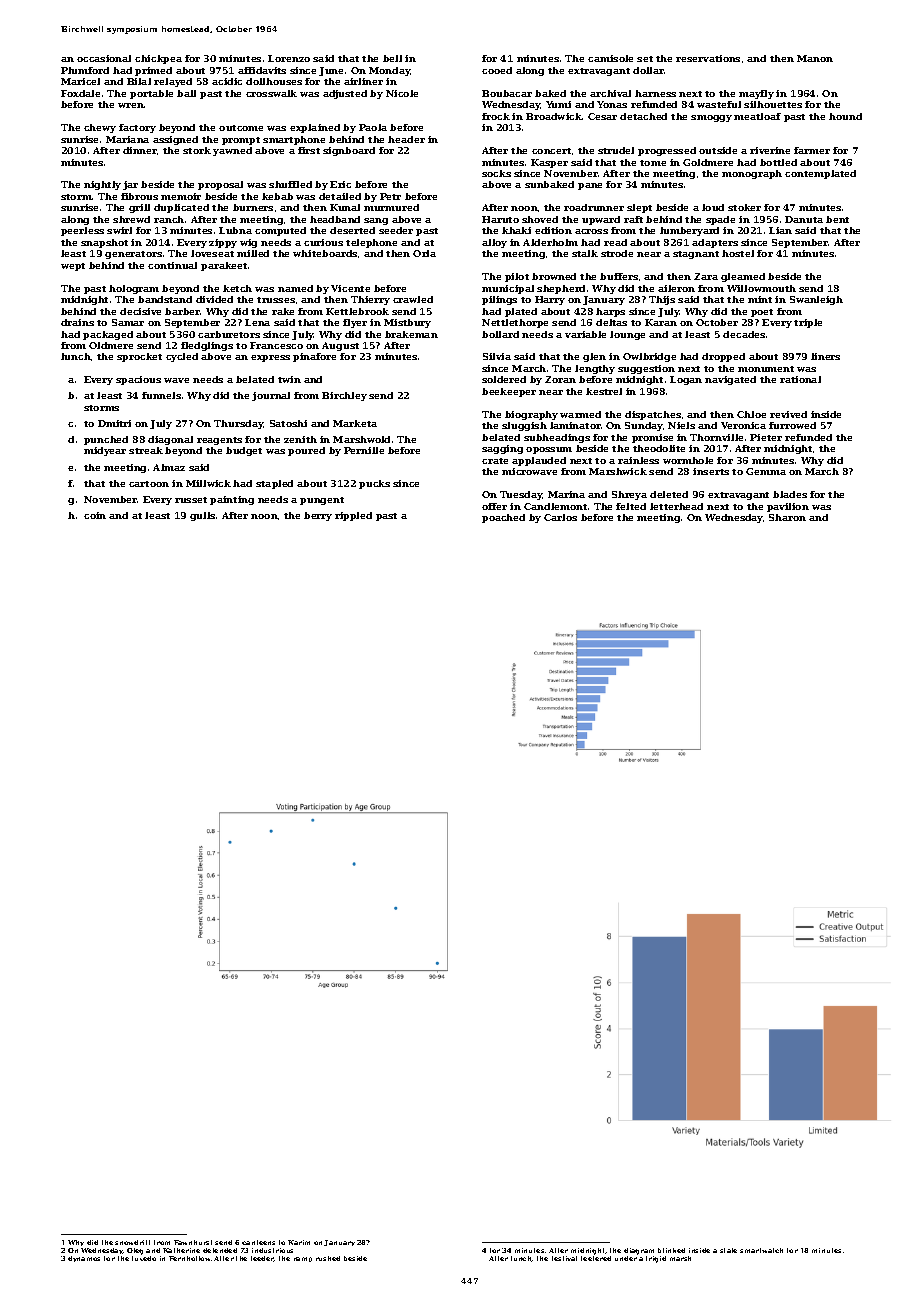 The height and width of the page is (1308, 924). I want to click on smartwatch, so click(761, 1250).
